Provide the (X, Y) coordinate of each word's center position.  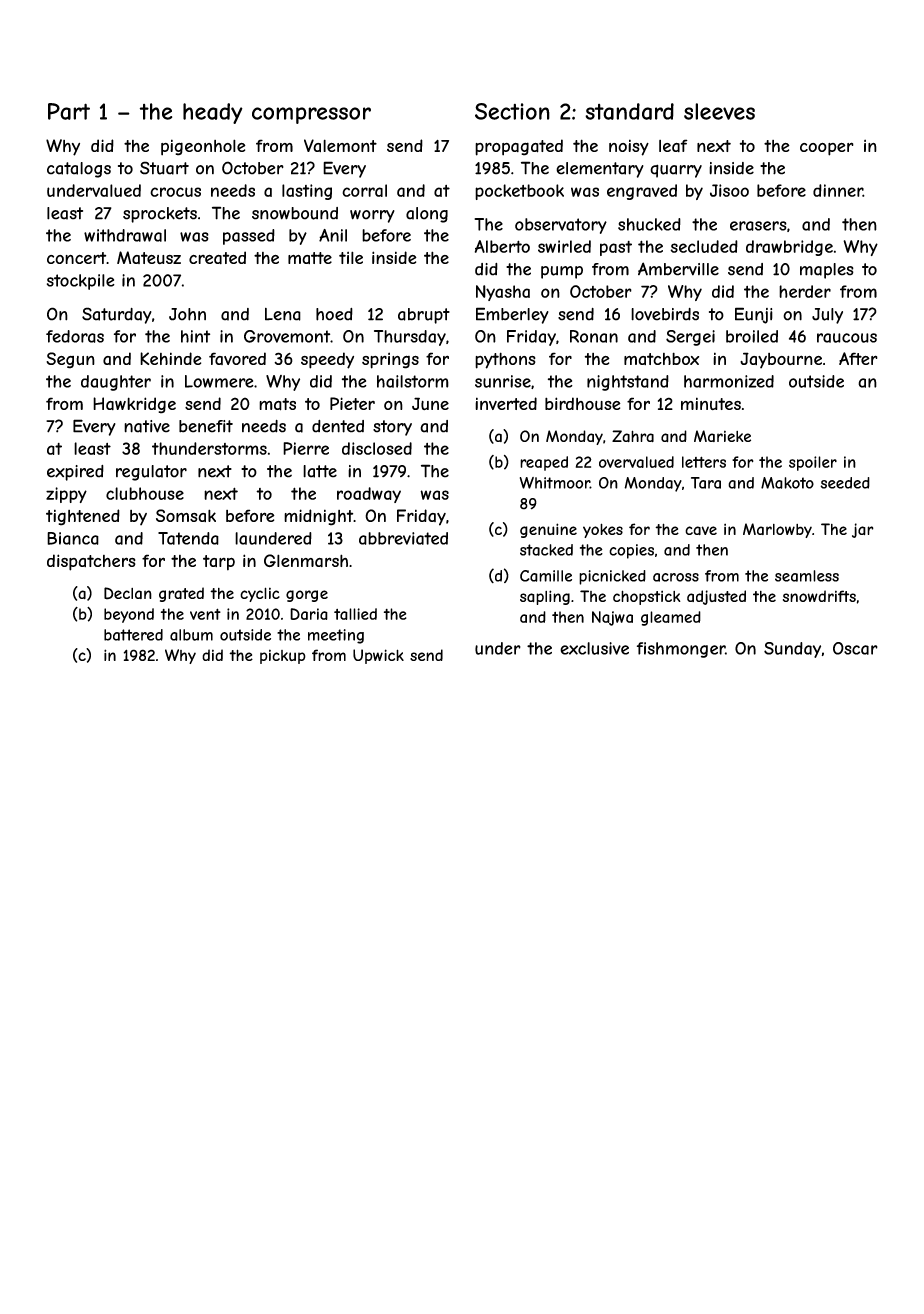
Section (512, 111)
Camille (546, 576)
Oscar (855, 648)
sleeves (719, 111)
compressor (311, 115)
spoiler (813, 463)
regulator (151, 473)
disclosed (377, 448)
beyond (129, 615)
